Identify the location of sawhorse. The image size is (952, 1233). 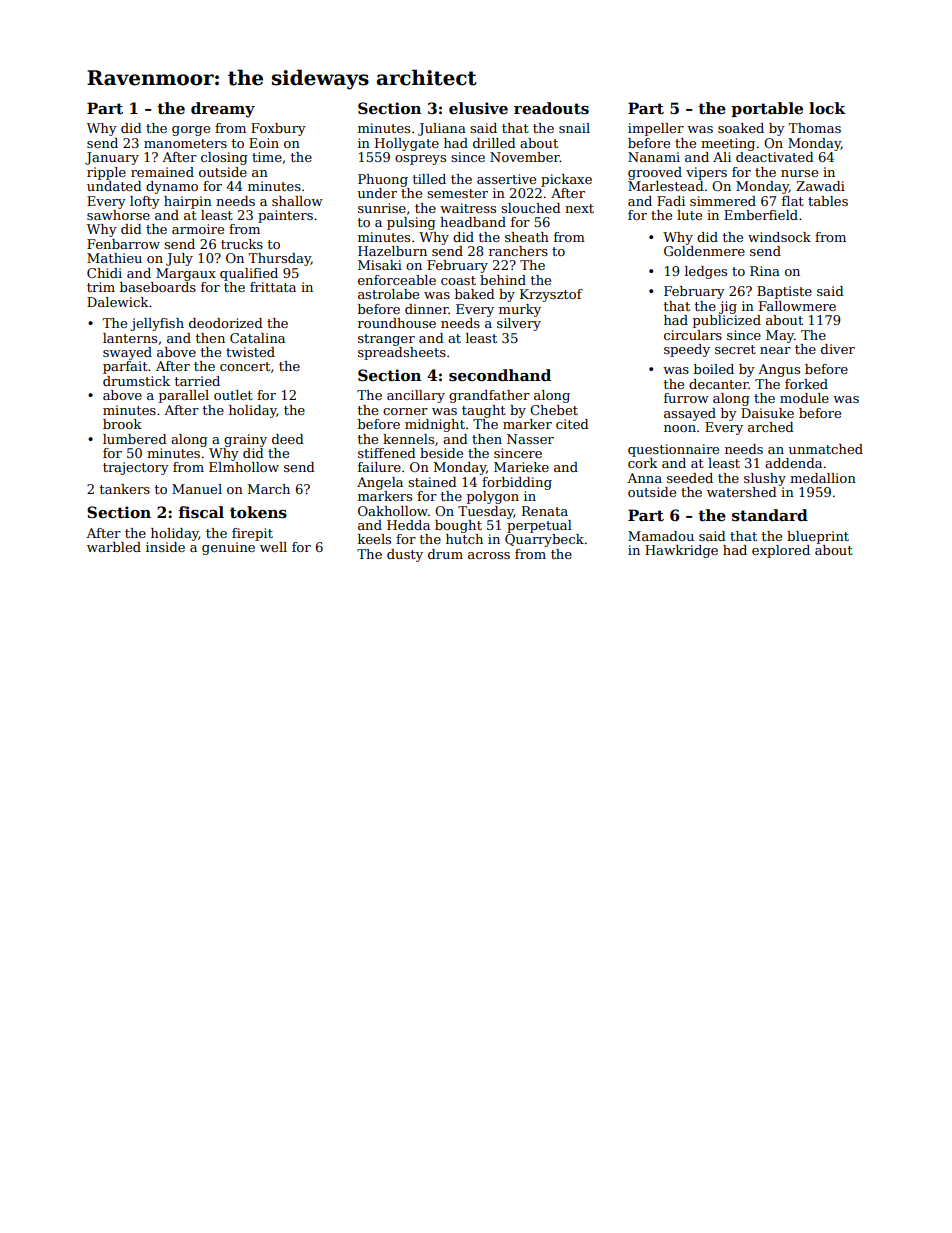
(118, 215).
